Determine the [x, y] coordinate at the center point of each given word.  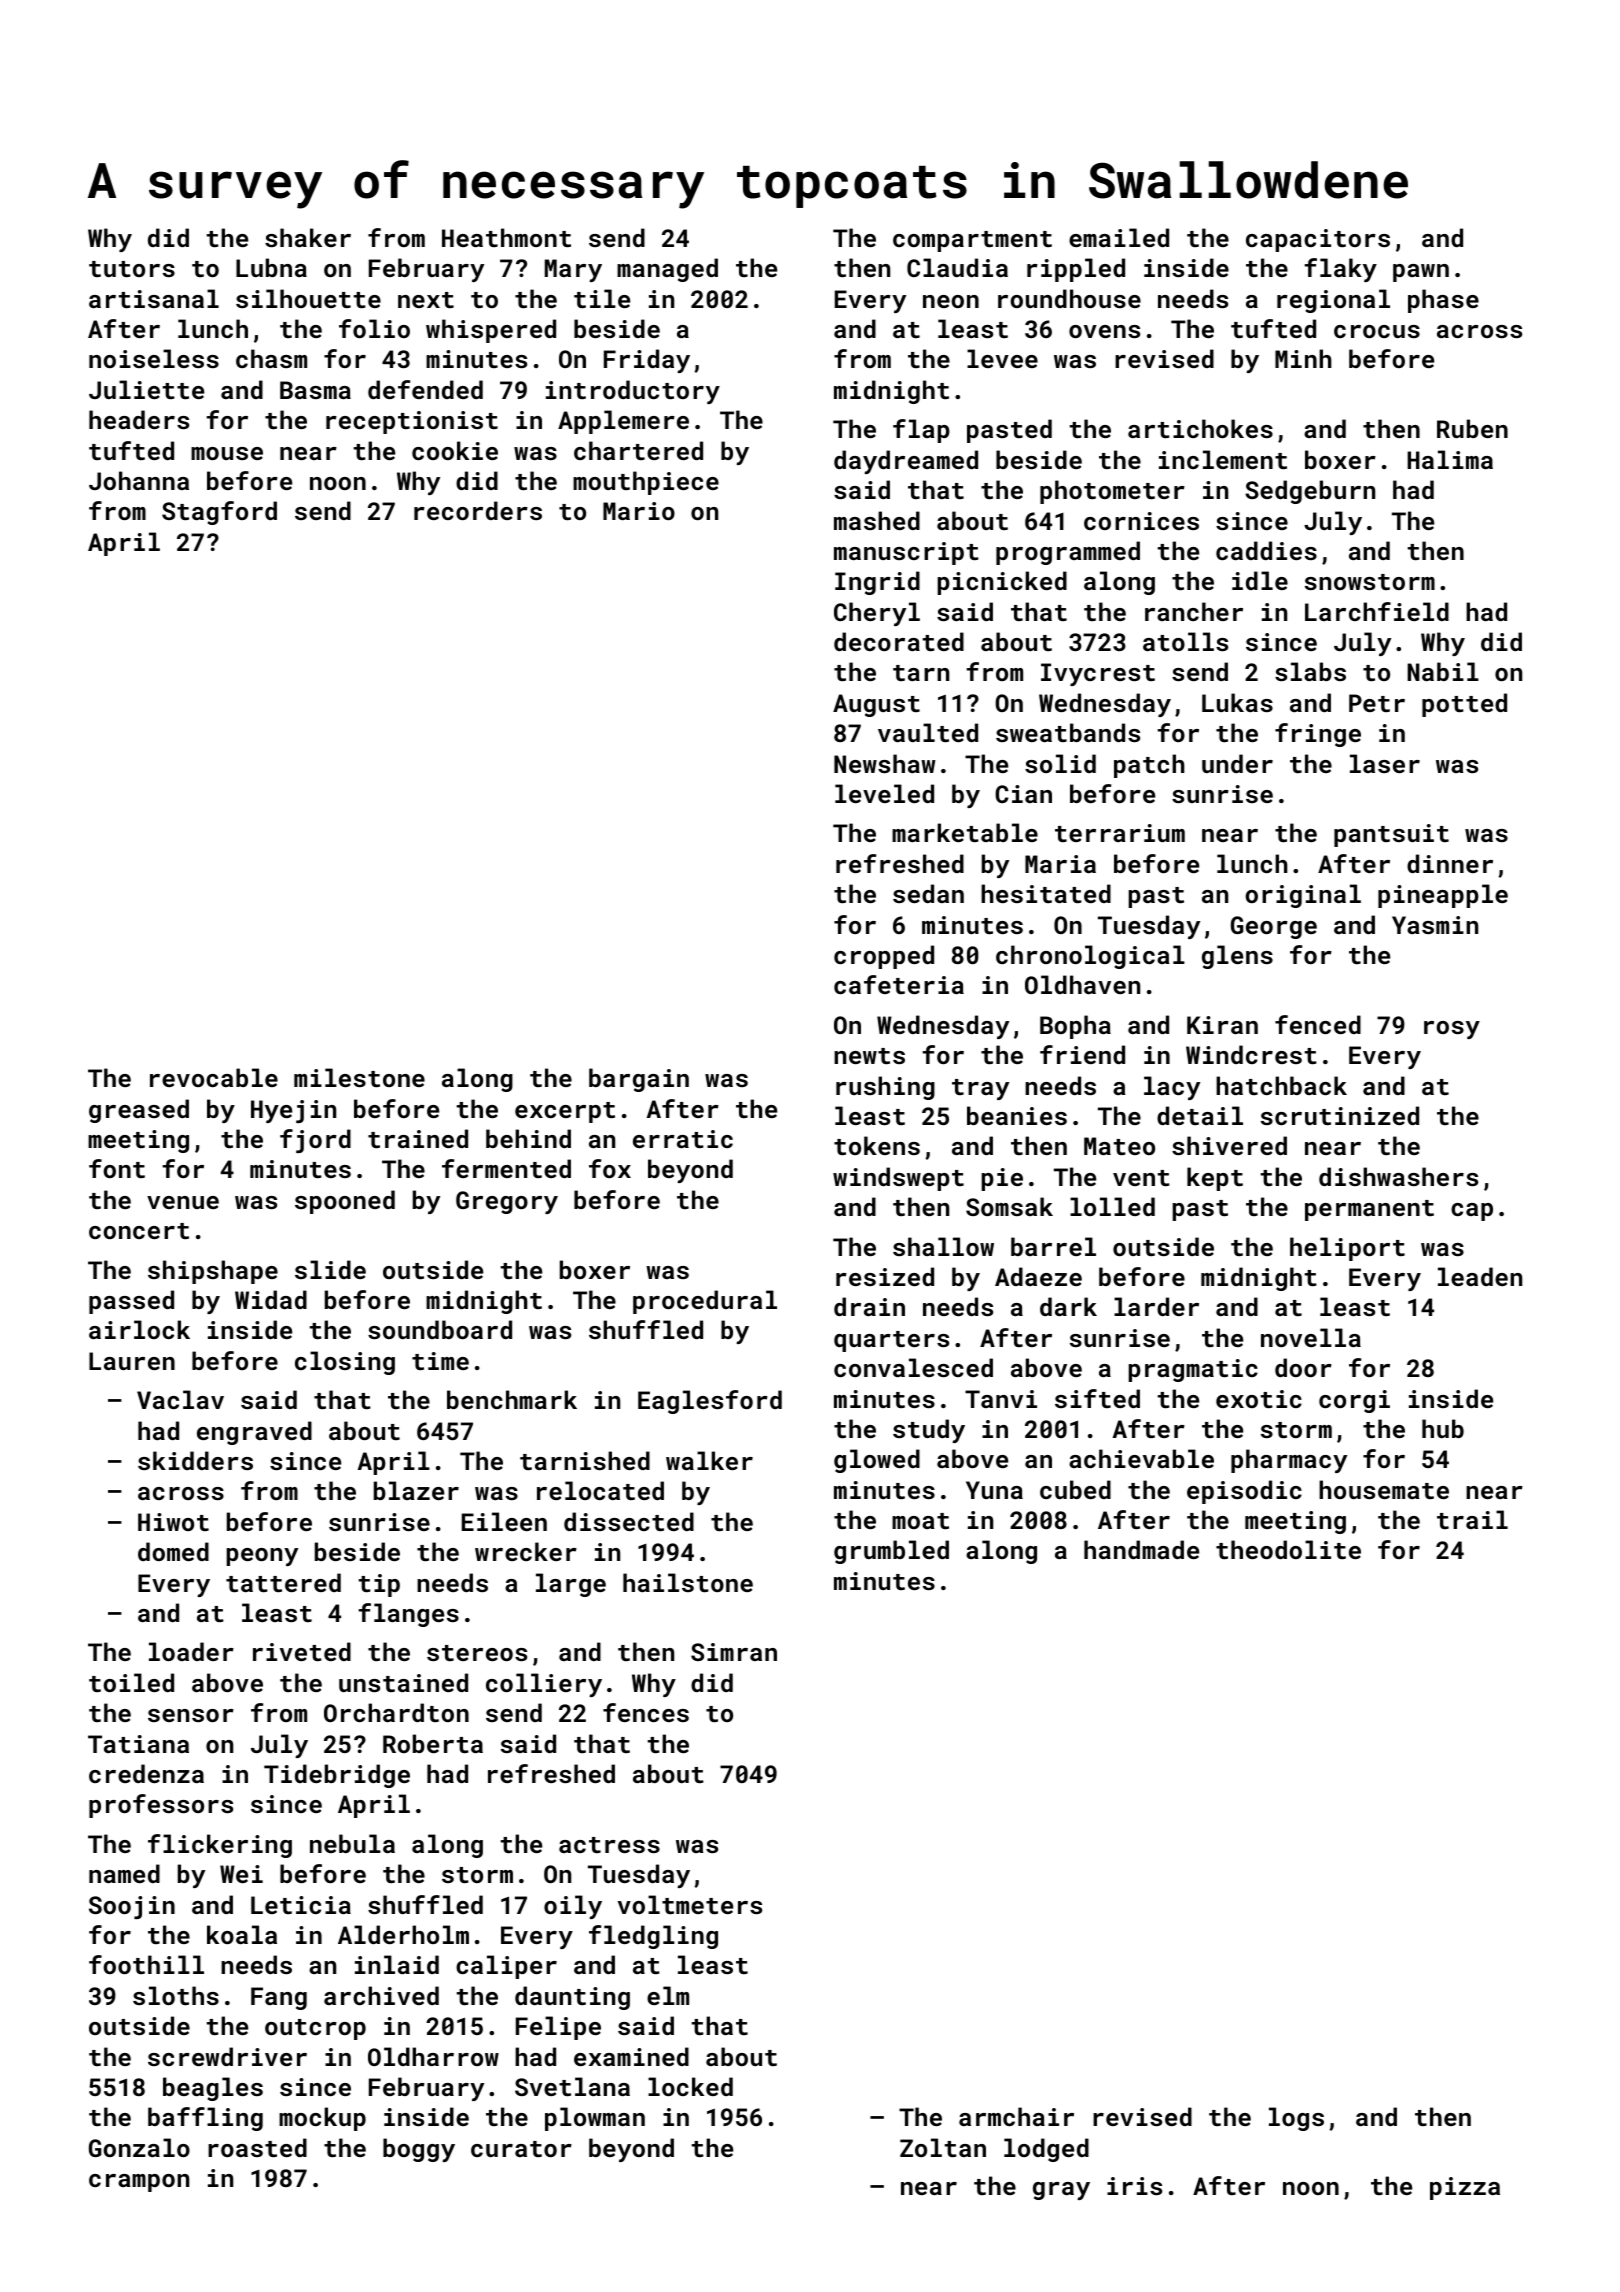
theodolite [1288, 1549]
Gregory [507, 1202]
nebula [352, 1843]
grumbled [891, 1552]
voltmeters [690, 1904]
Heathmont [506, 237]
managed [667, 270]
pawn [1421, 273]
